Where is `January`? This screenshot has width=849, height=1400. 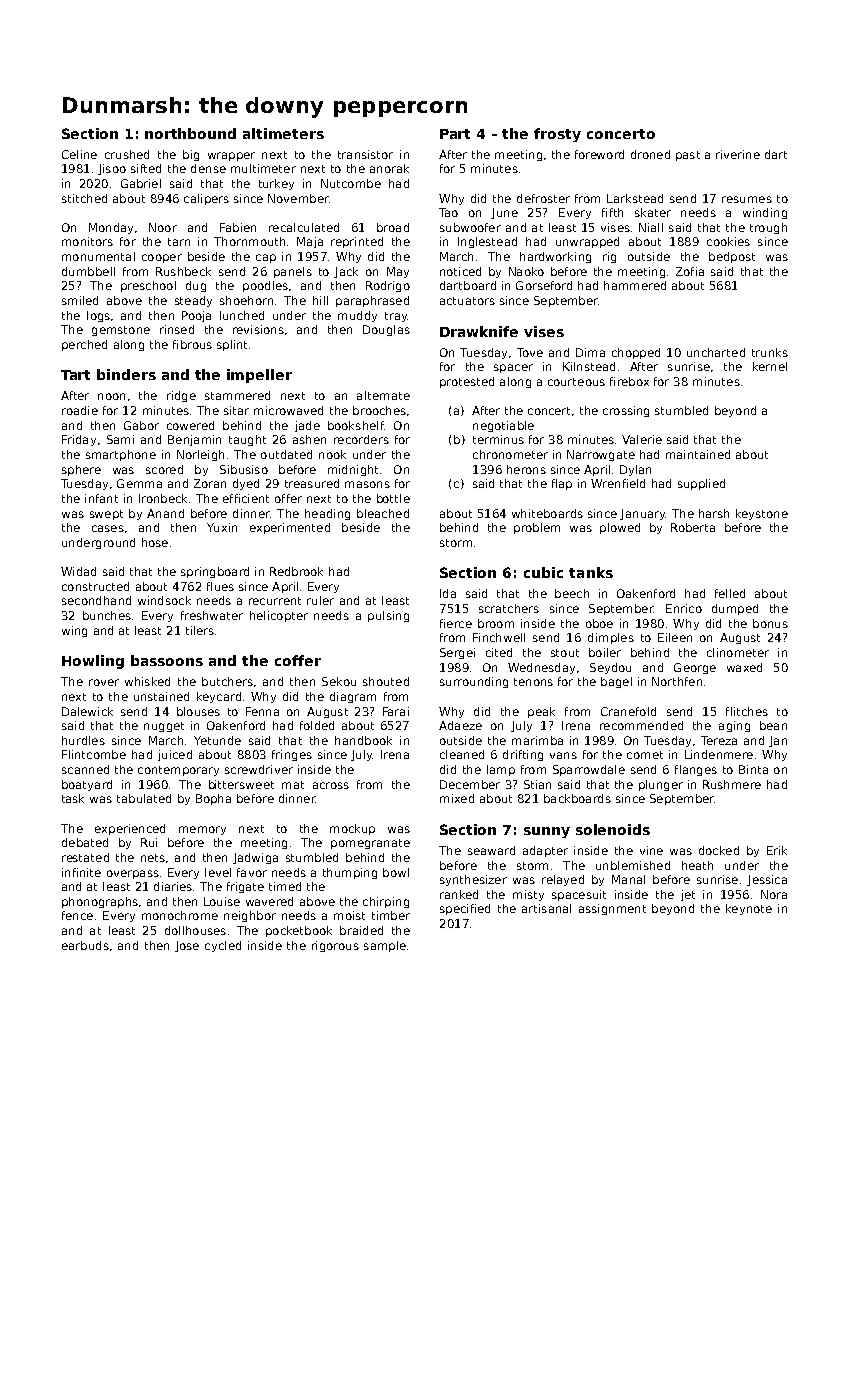 January is located at coordinates (643, 514).
